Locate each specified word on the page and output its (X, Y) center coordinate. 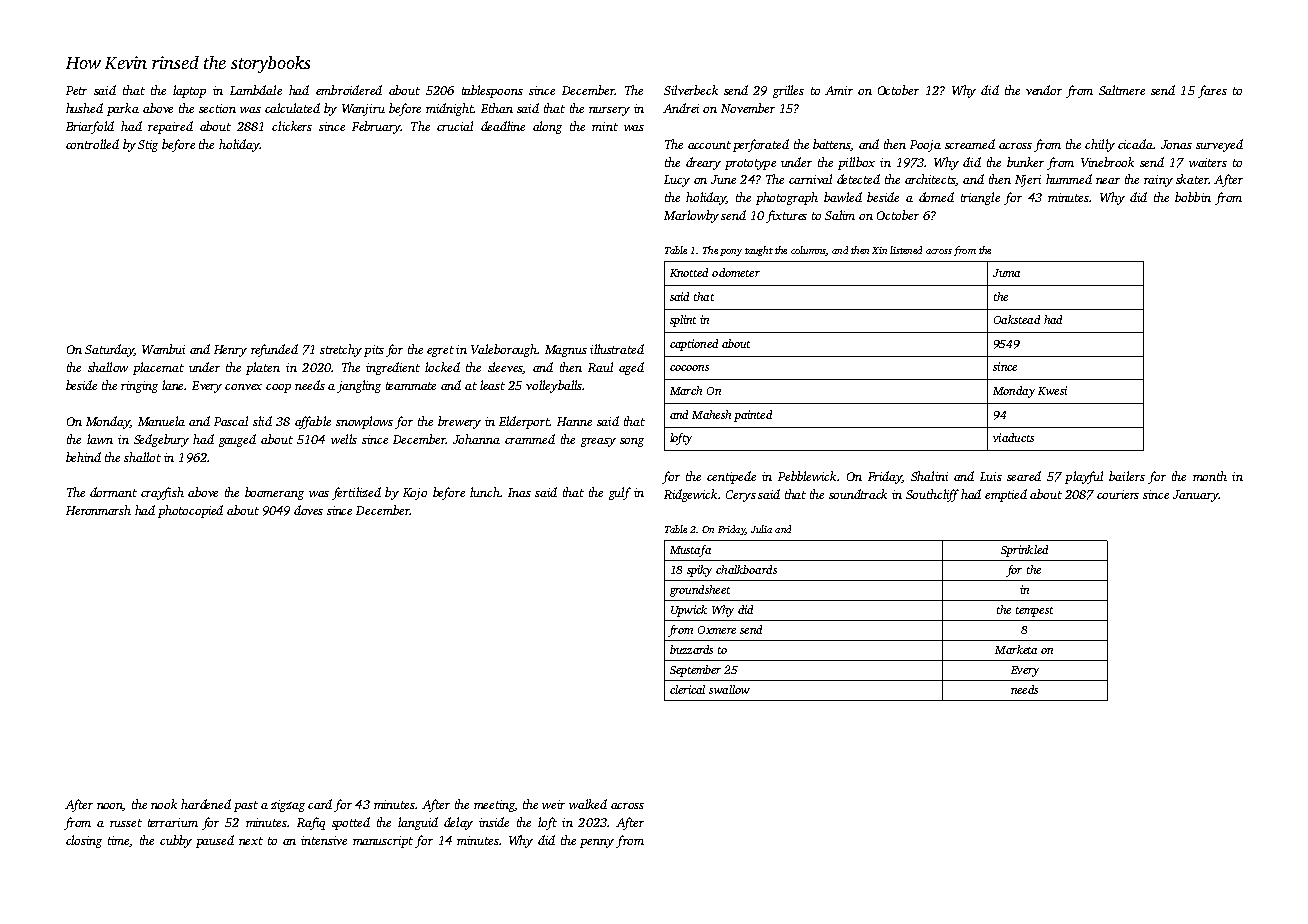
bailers (1127, 476)
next (251, 841)
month (1210, 476)
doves (308, 510)
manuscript (383, 842)
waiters (1208, 162)
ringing (139, 387)
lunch (485, 492)
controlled (92, 144)
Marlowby (691, 216)
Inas (519, 492)
